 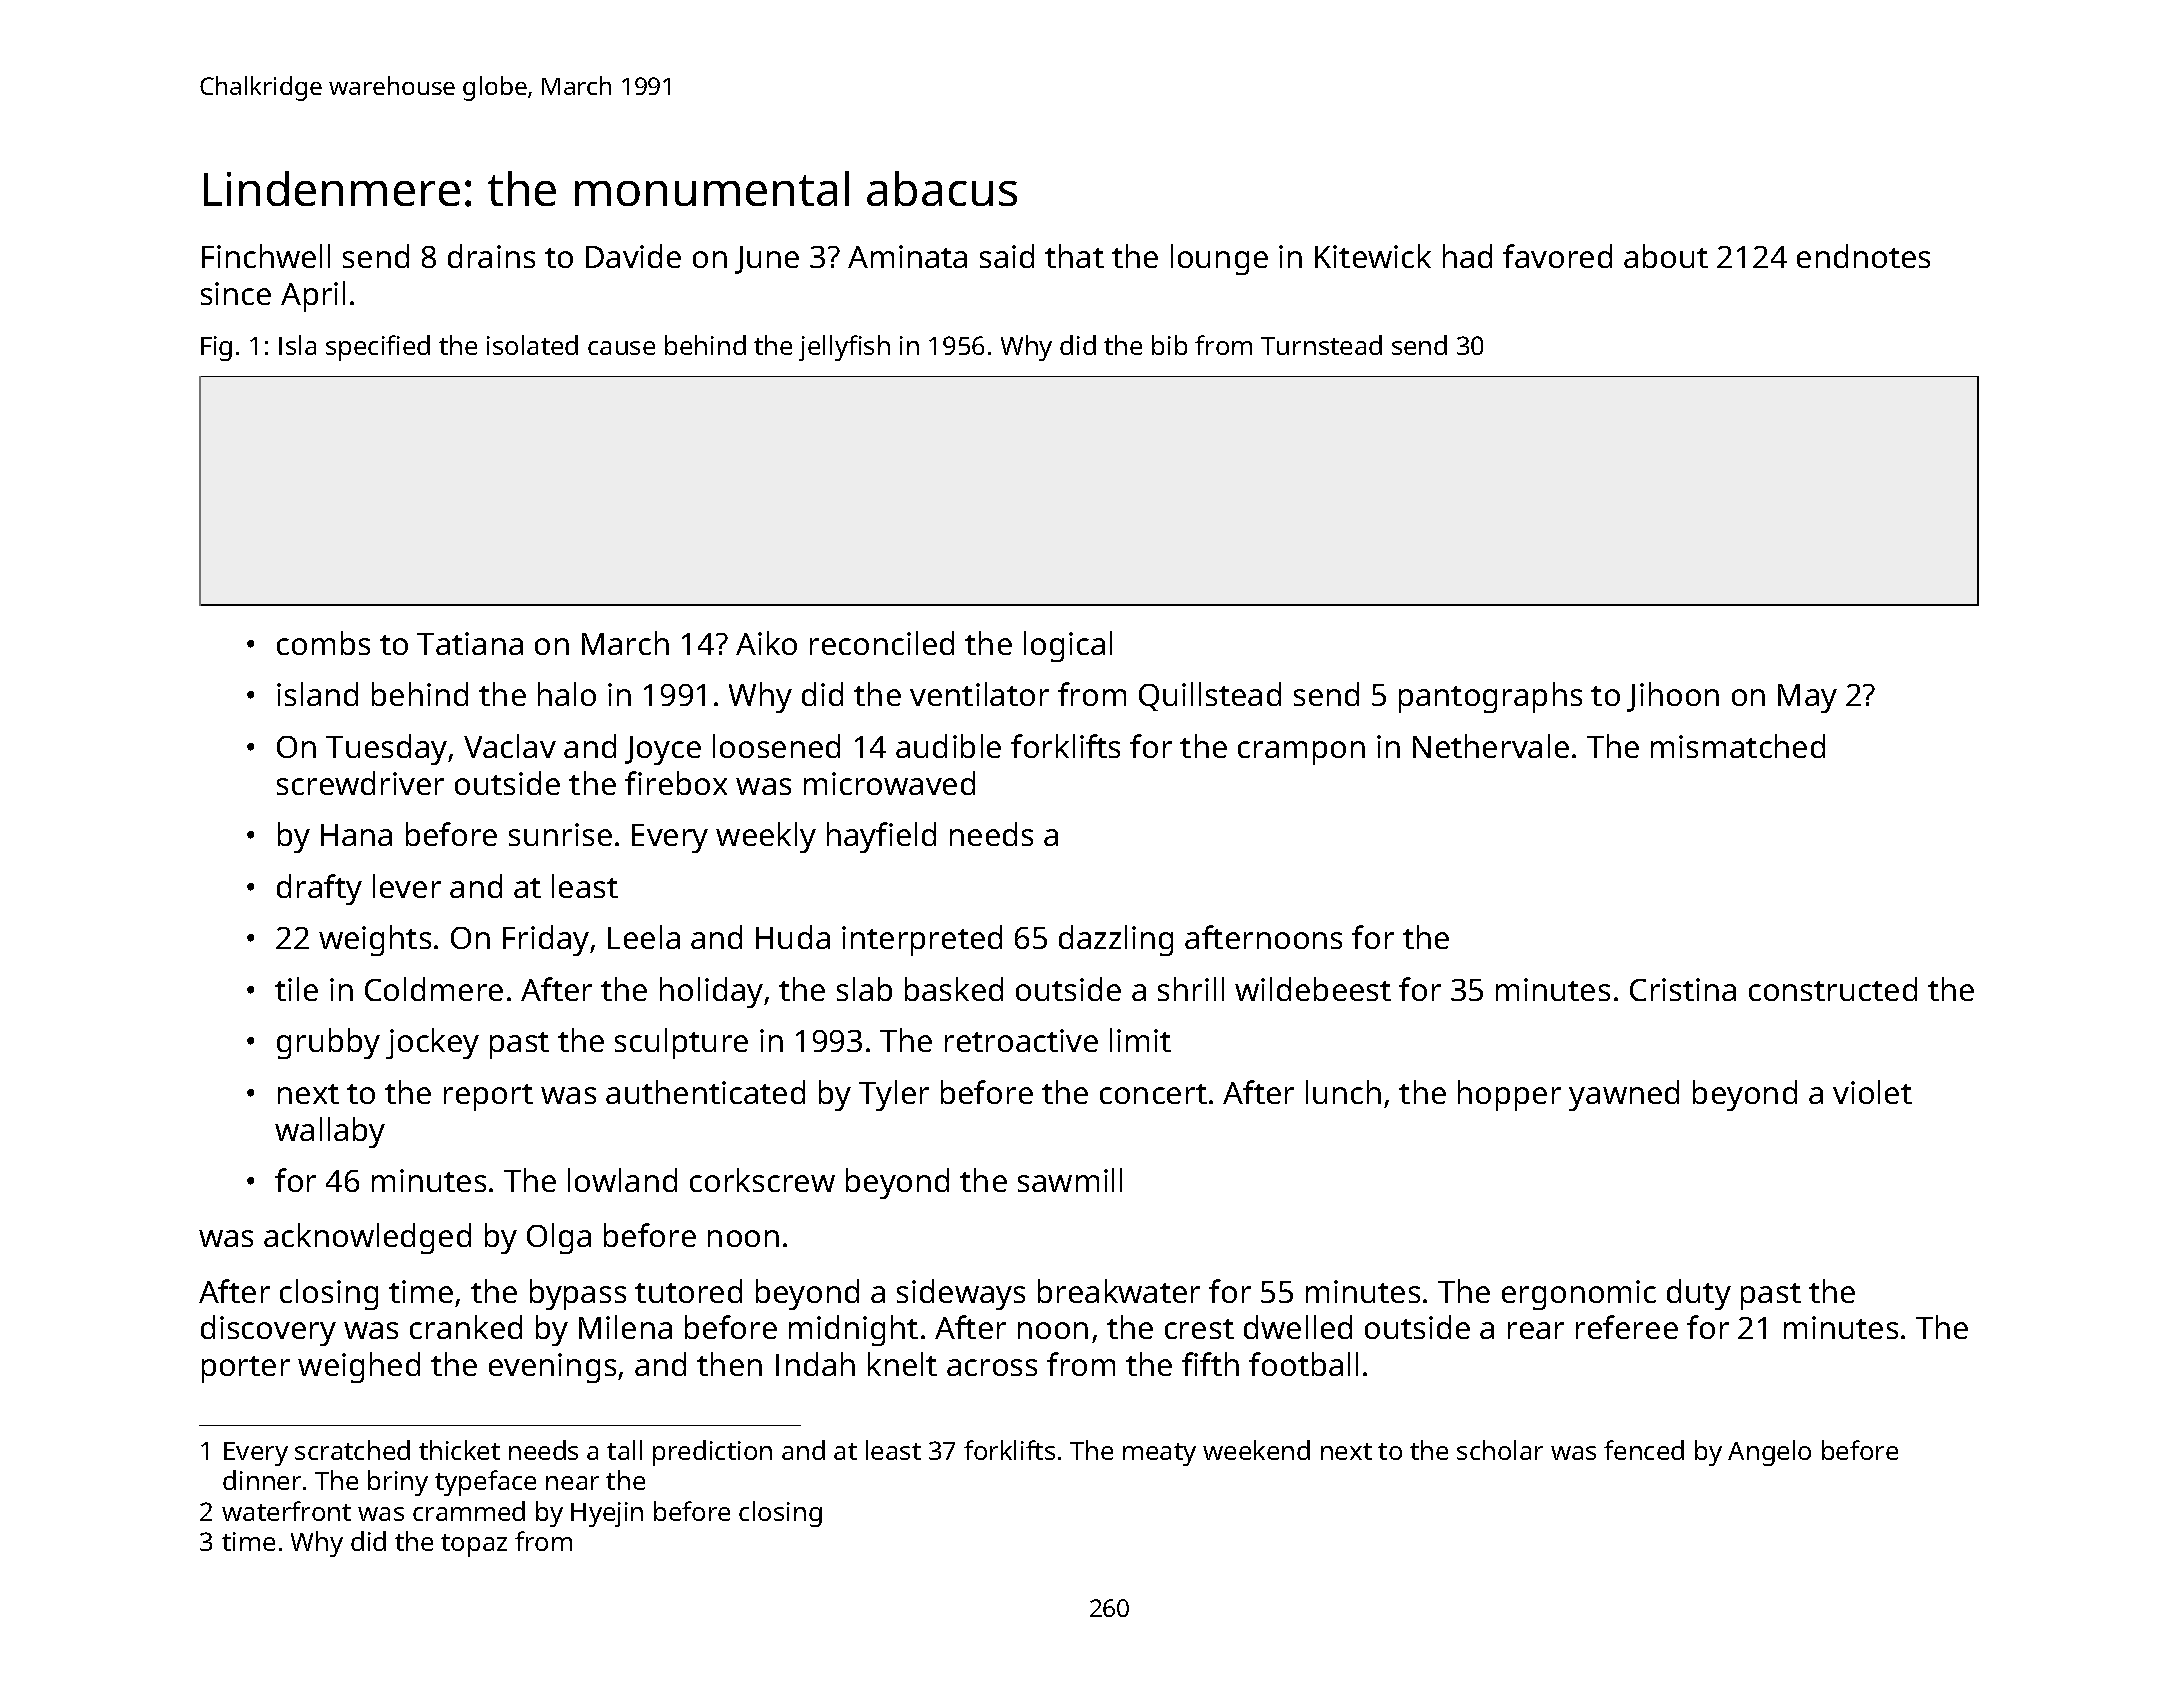 I want to click on lounge, so click(x=1219, y=259).
